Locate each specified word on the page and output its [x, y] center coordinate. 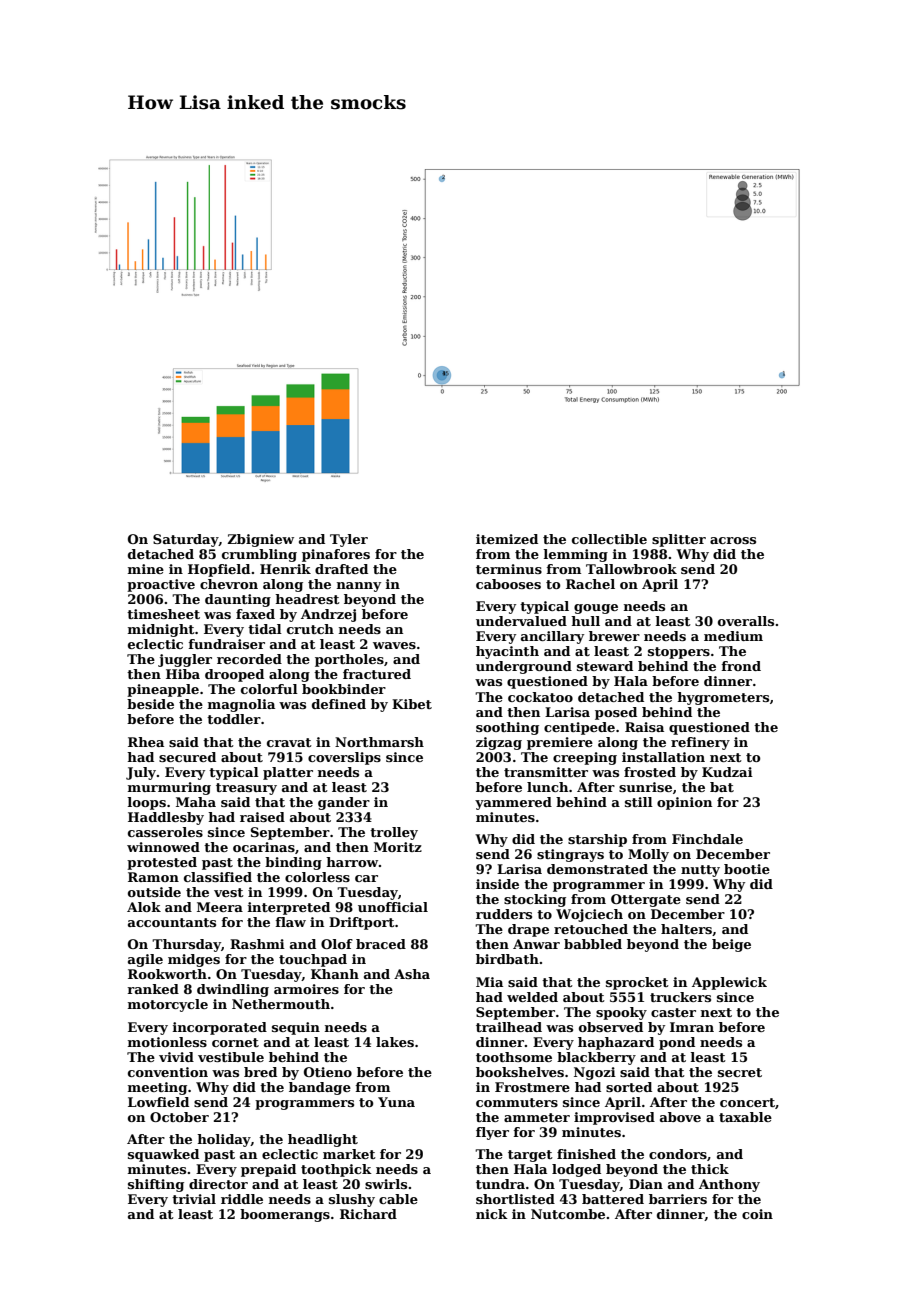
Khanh [335, 974]
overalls [746, 621]
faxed [255, 614]
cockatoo [540, 697]
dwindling [233, 990]
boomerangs [285, 1215]
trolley [394, 833]
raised [262, 817]
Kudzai [727, 772]
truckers [680, 997]
